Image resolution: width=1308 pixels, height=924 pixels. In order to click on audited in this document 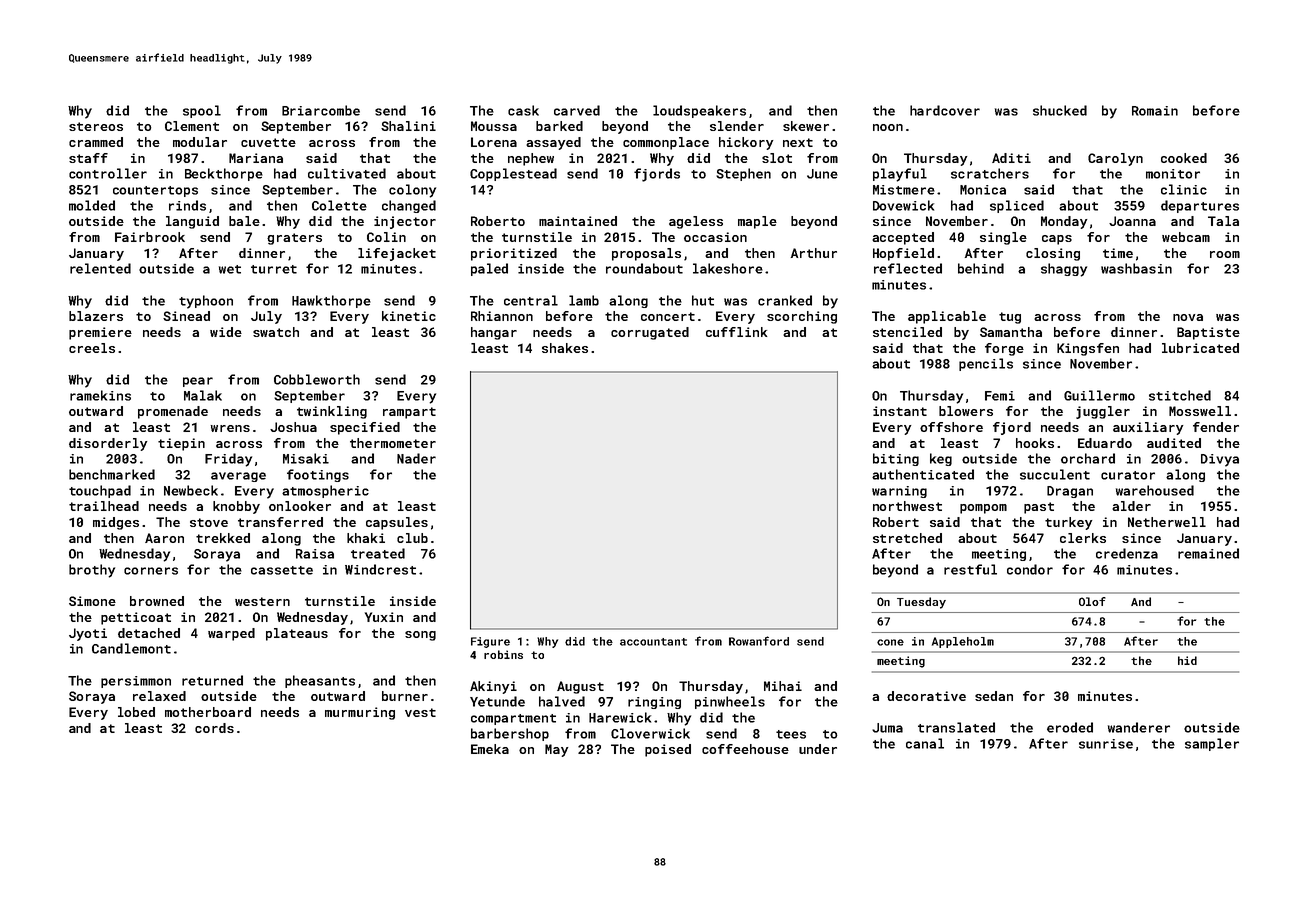, I will do `click(1174, 443)`.
